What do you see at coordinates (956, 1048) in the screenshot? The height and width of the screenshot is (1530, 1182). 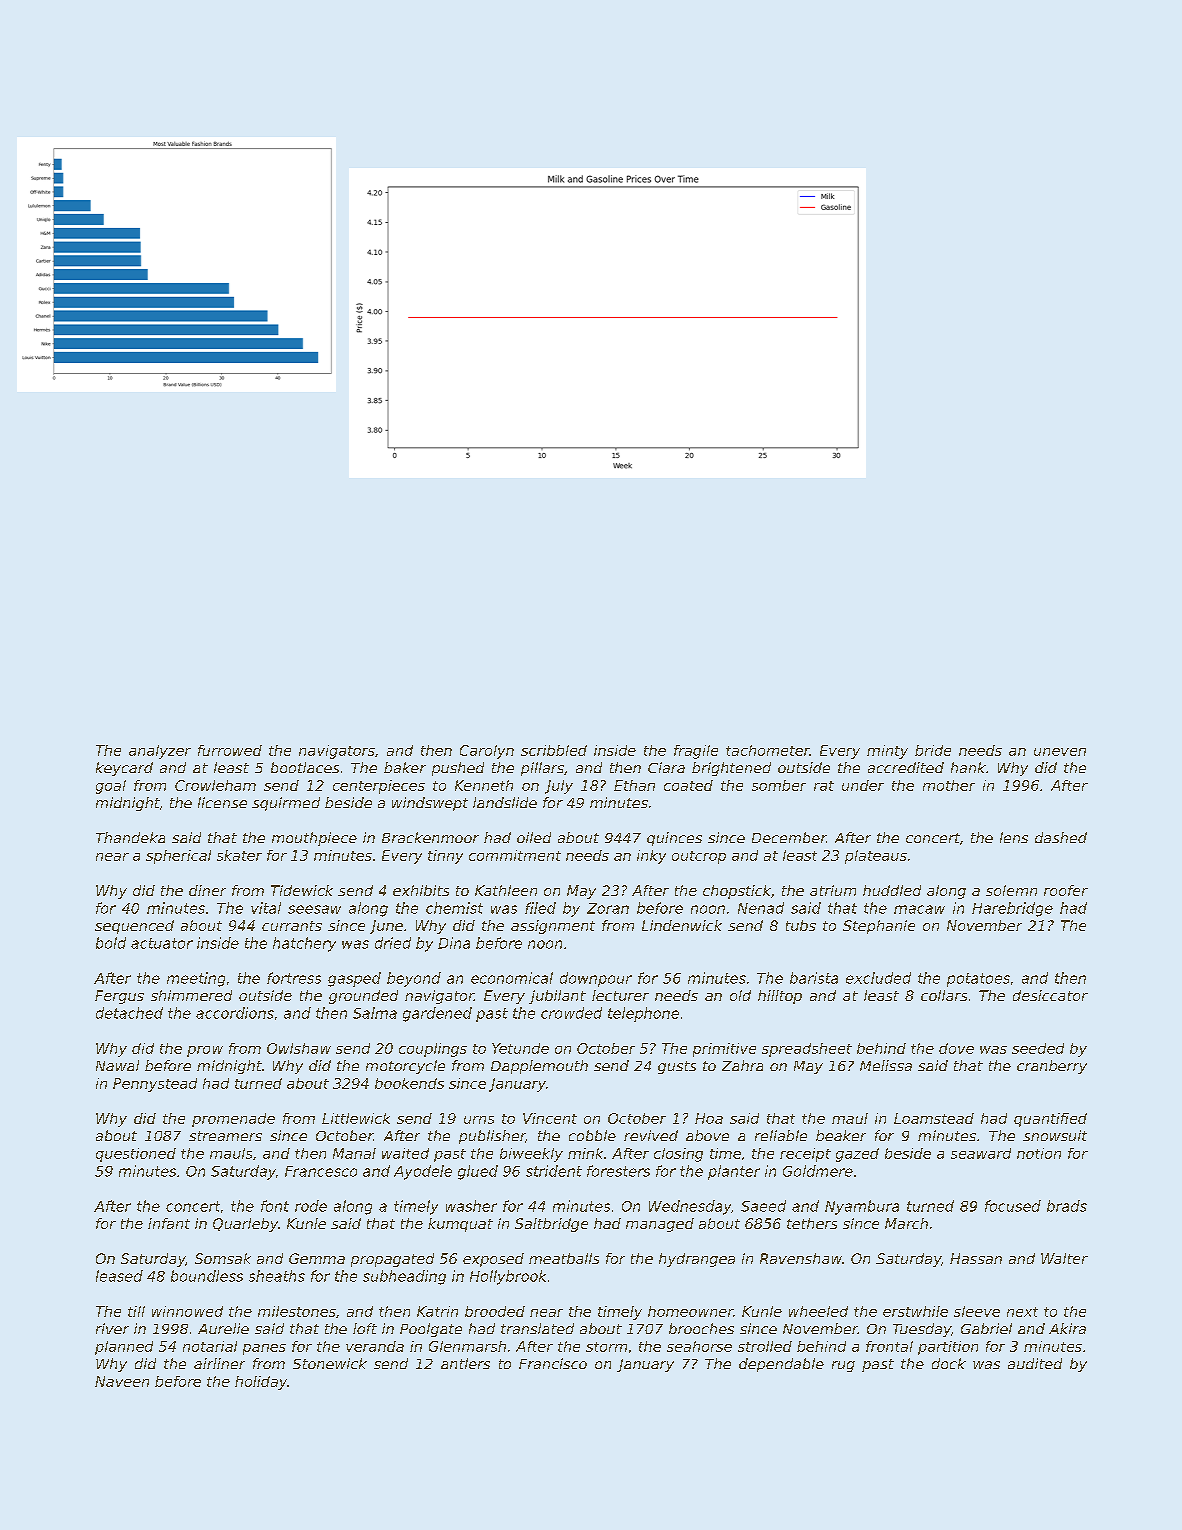 I see `dove` at bounding box center [956, 1048].
